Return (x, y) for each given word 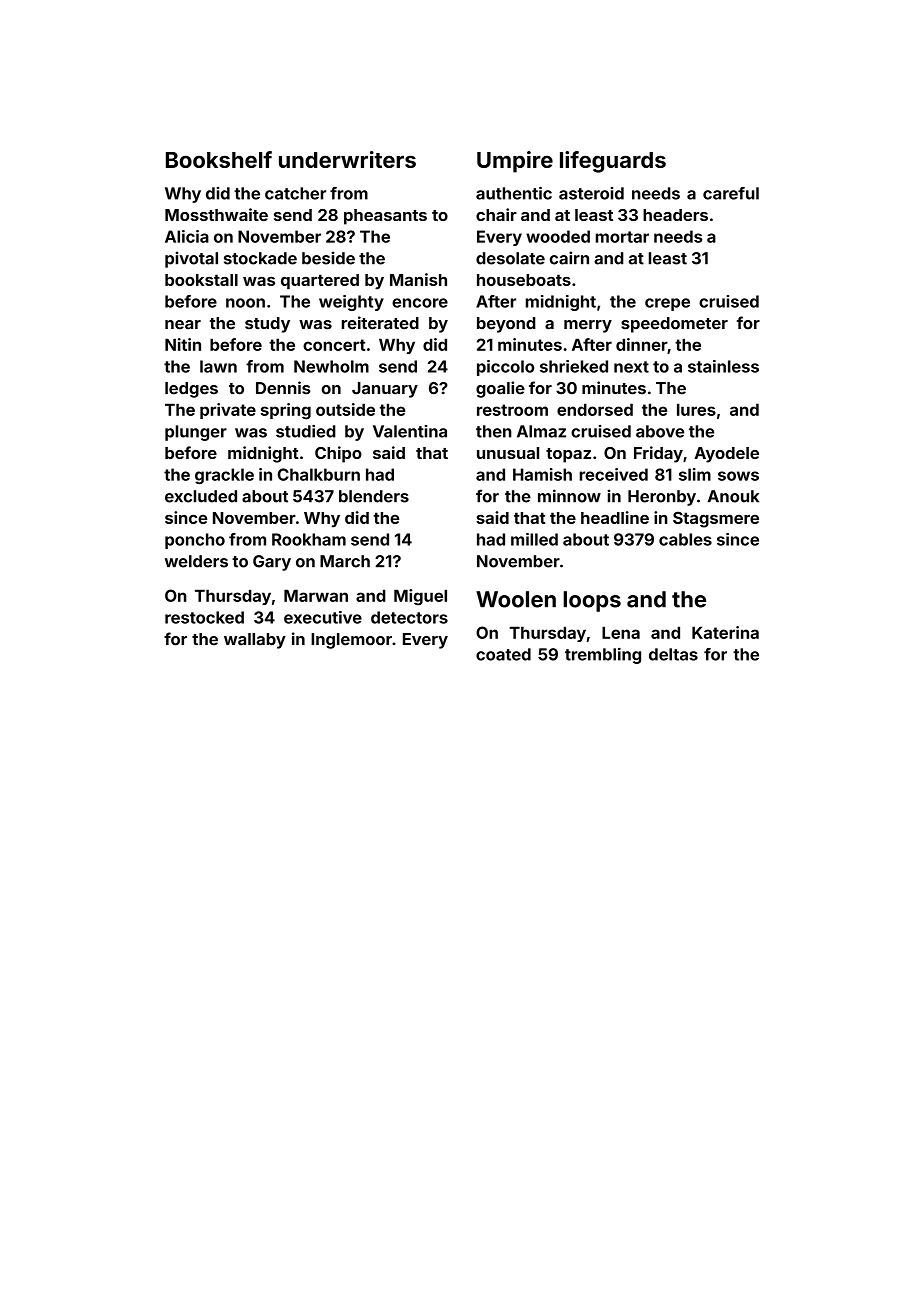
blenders (374, 496)
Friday (658, 454)
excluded (201, 496)
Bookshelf (219, 159)
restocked (204, 617)
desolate (510, 258)
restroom (512, 410)
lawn (218, 366)
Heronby (662, 498)
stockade (260, 258)
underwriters (347, 159)
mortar (622, 237)
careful (731, 193)
